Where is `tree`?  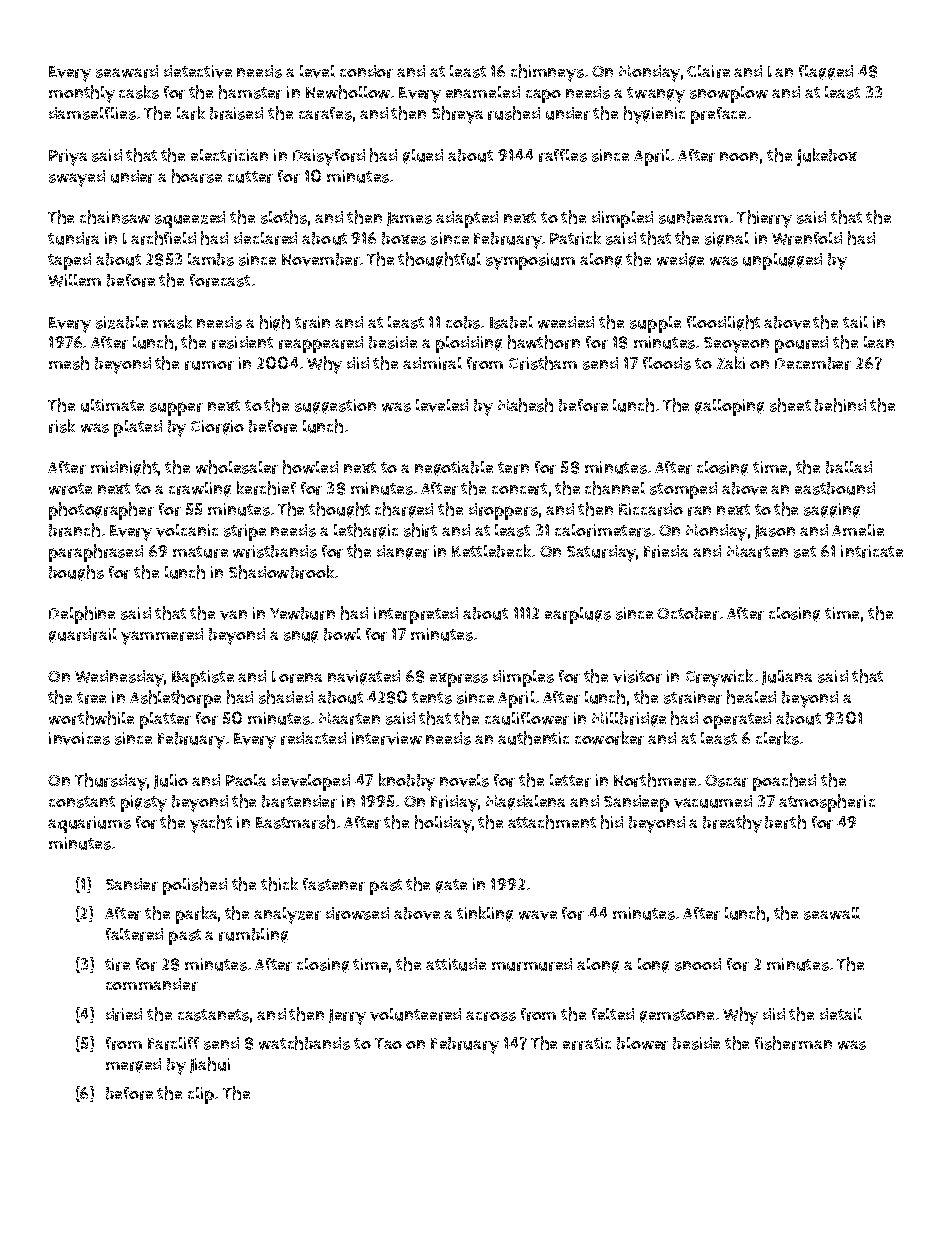 tree is located at coordinates (91, 698).
